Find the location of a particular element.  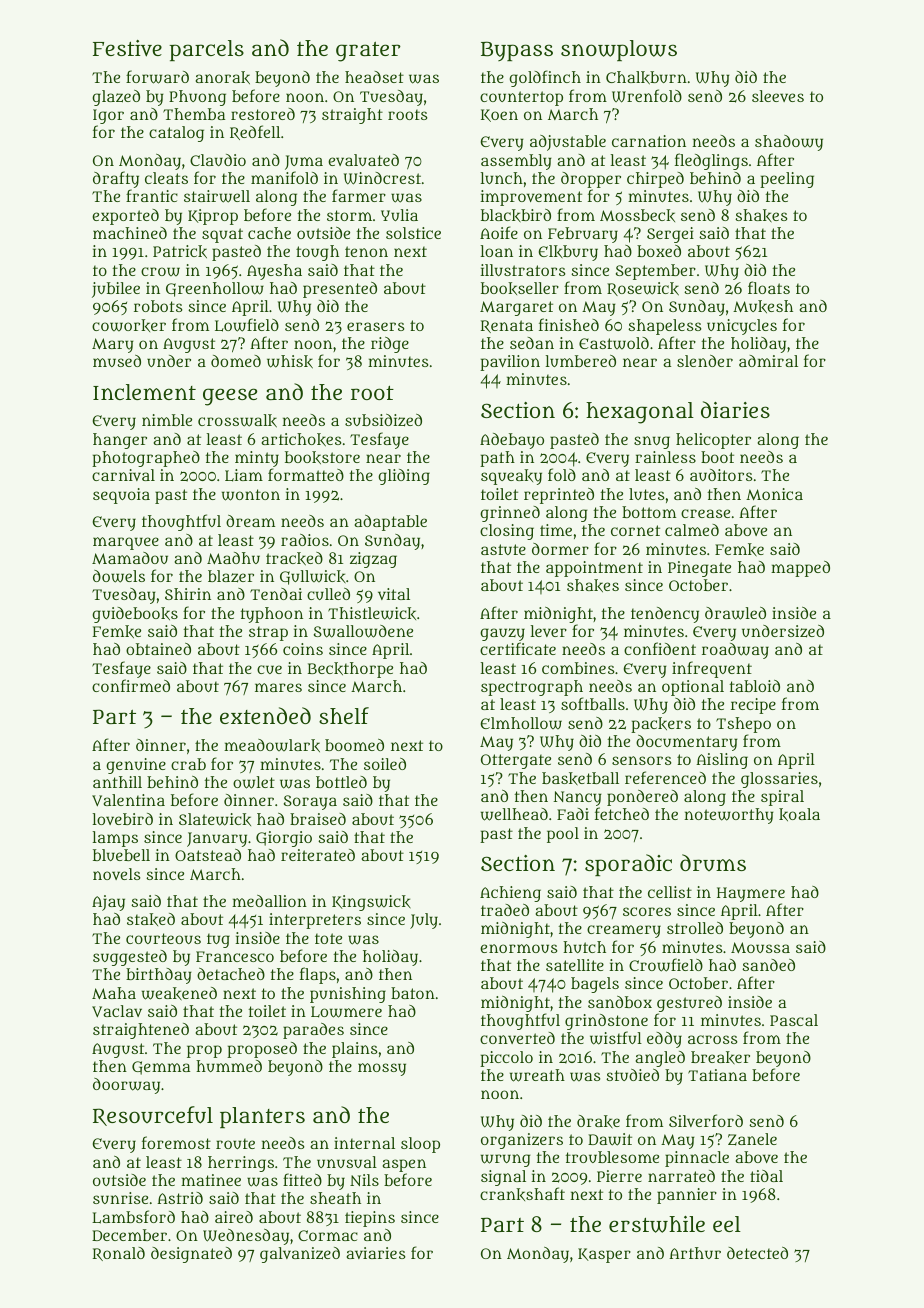

crankshaft is located at coordinates (522, 1194).
